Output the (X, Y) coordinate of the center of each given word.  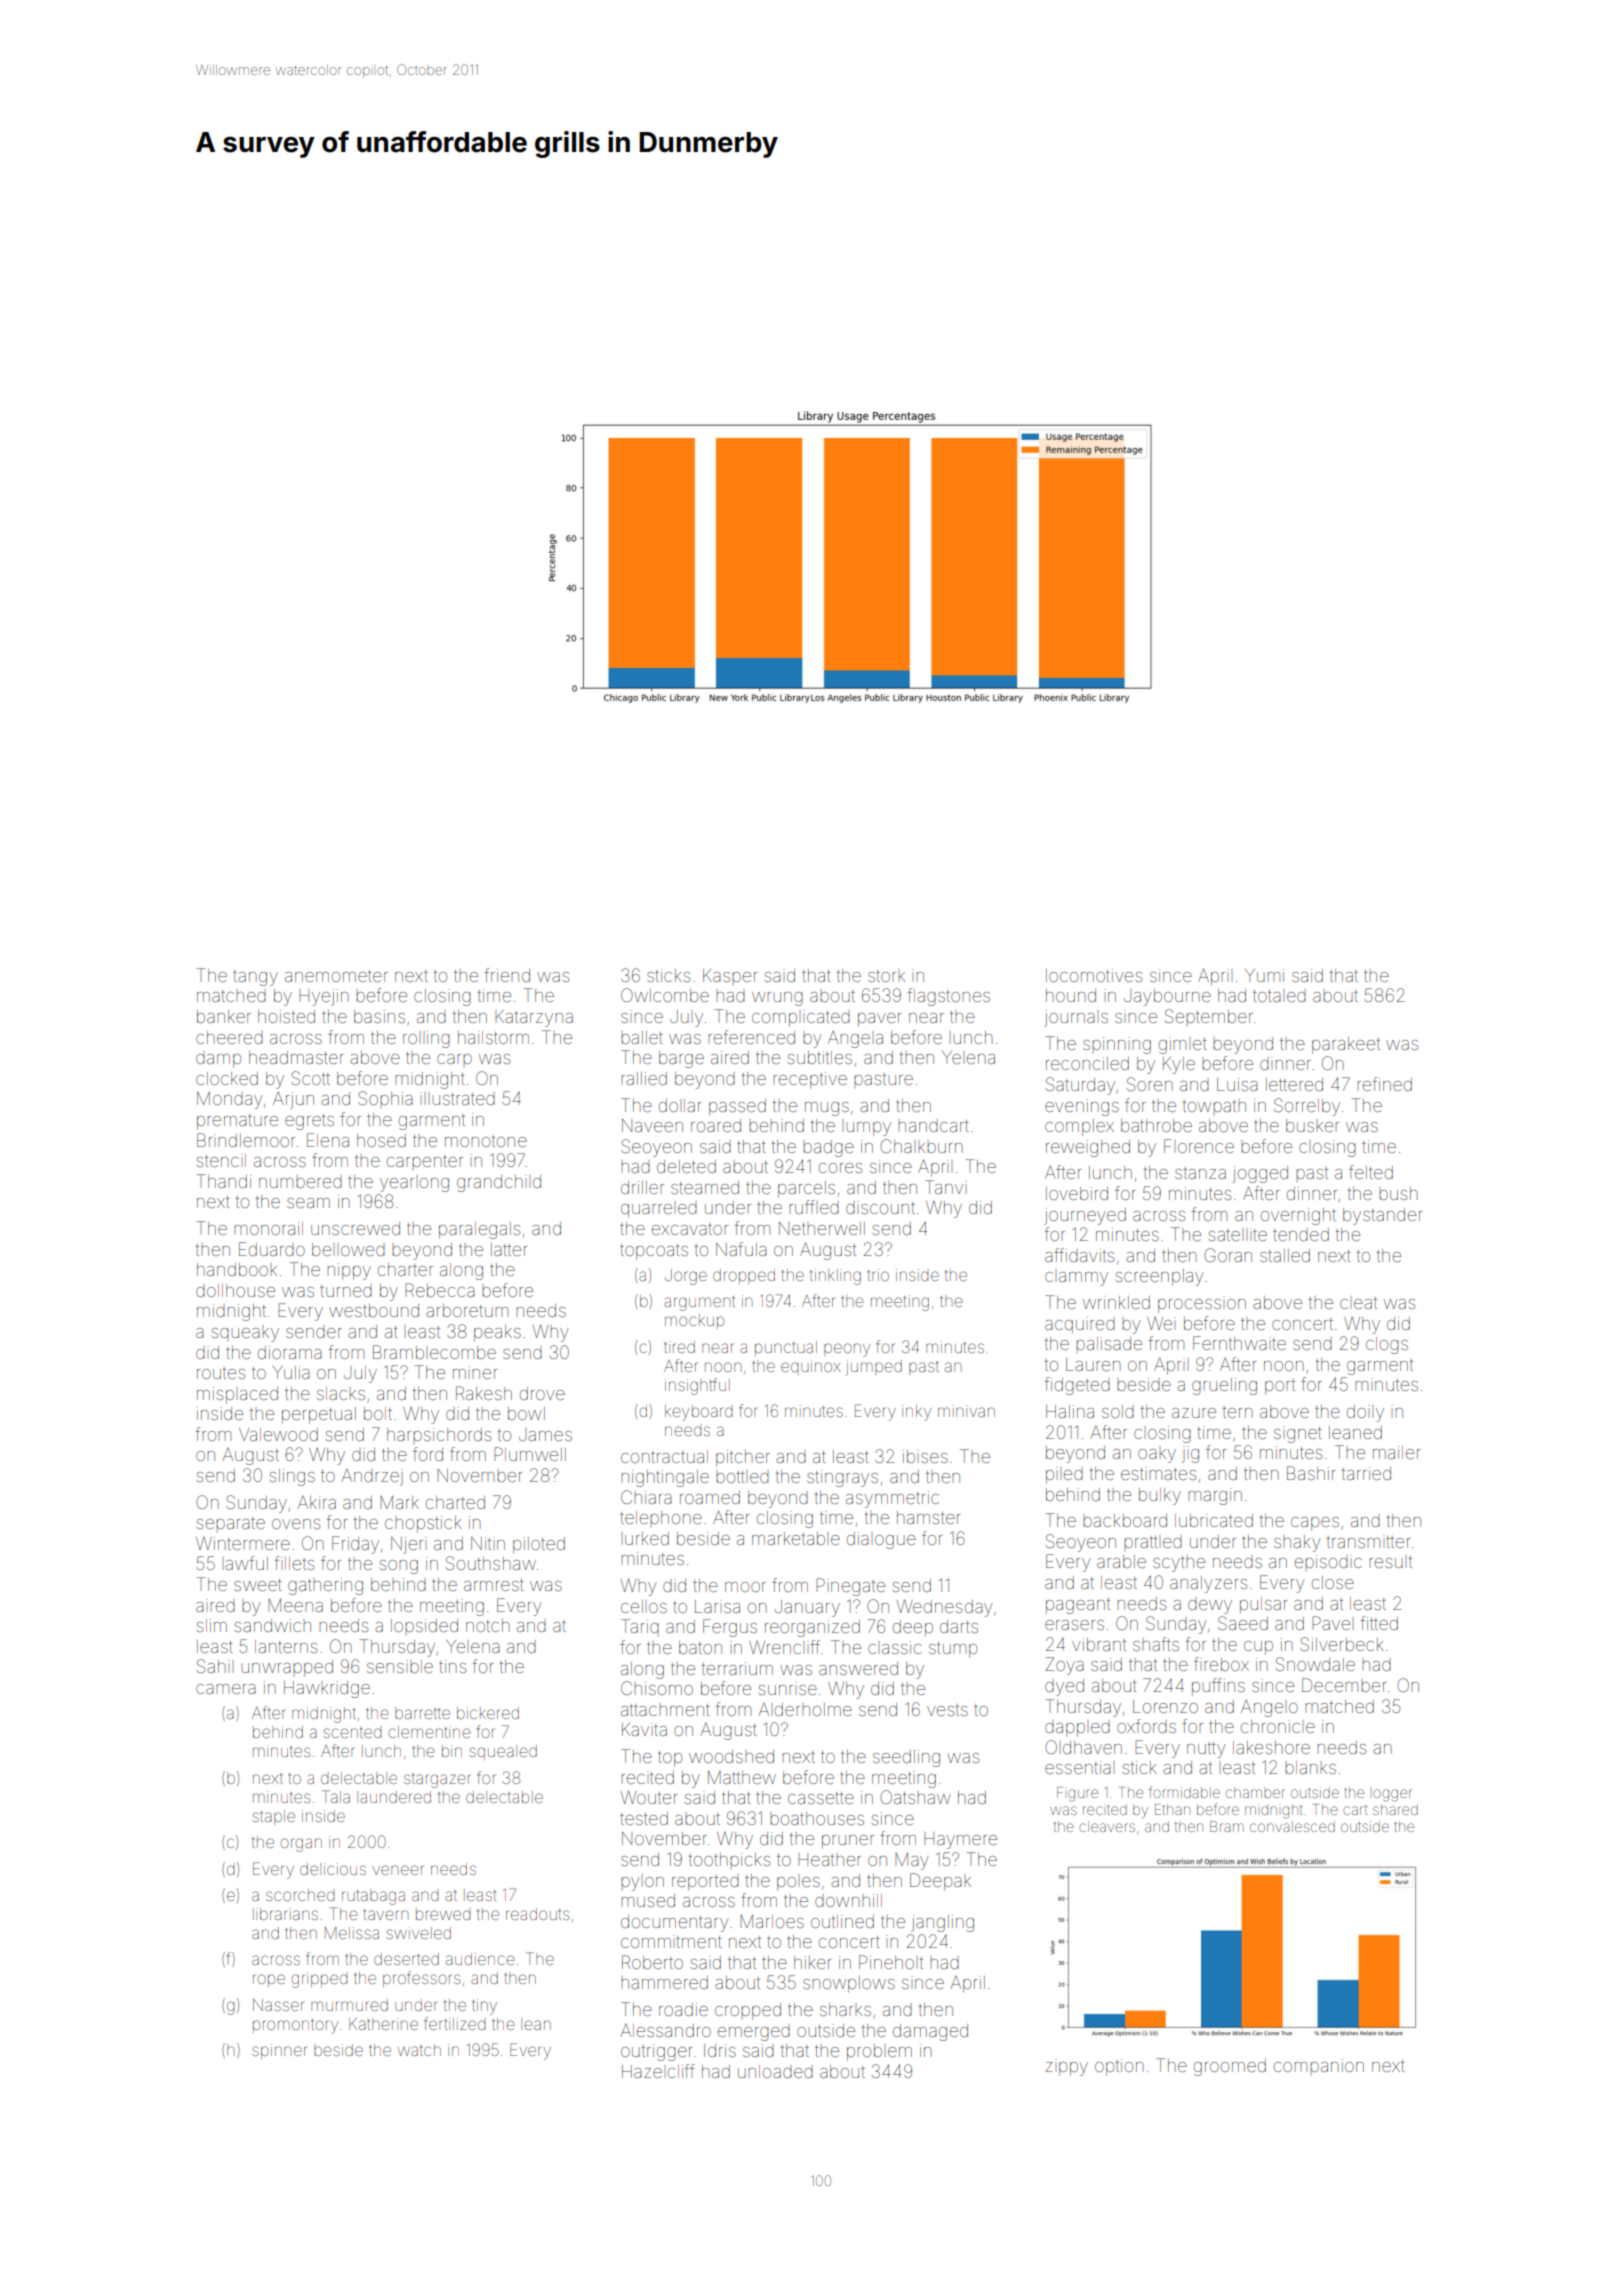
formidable (1184, 1792)
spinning (1117, 1045)
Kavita (644, 1729)
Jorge (686, 1277)
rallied (644, 1078)
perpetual (319, 1415)
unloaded (775, 2071)
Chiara (646, 1497)
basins (379, 1016)
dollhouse (235, 1290)
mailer (1396, 1452)
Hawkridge (327, 1689)
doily (1365, 1413)
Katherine (383, 2024)
